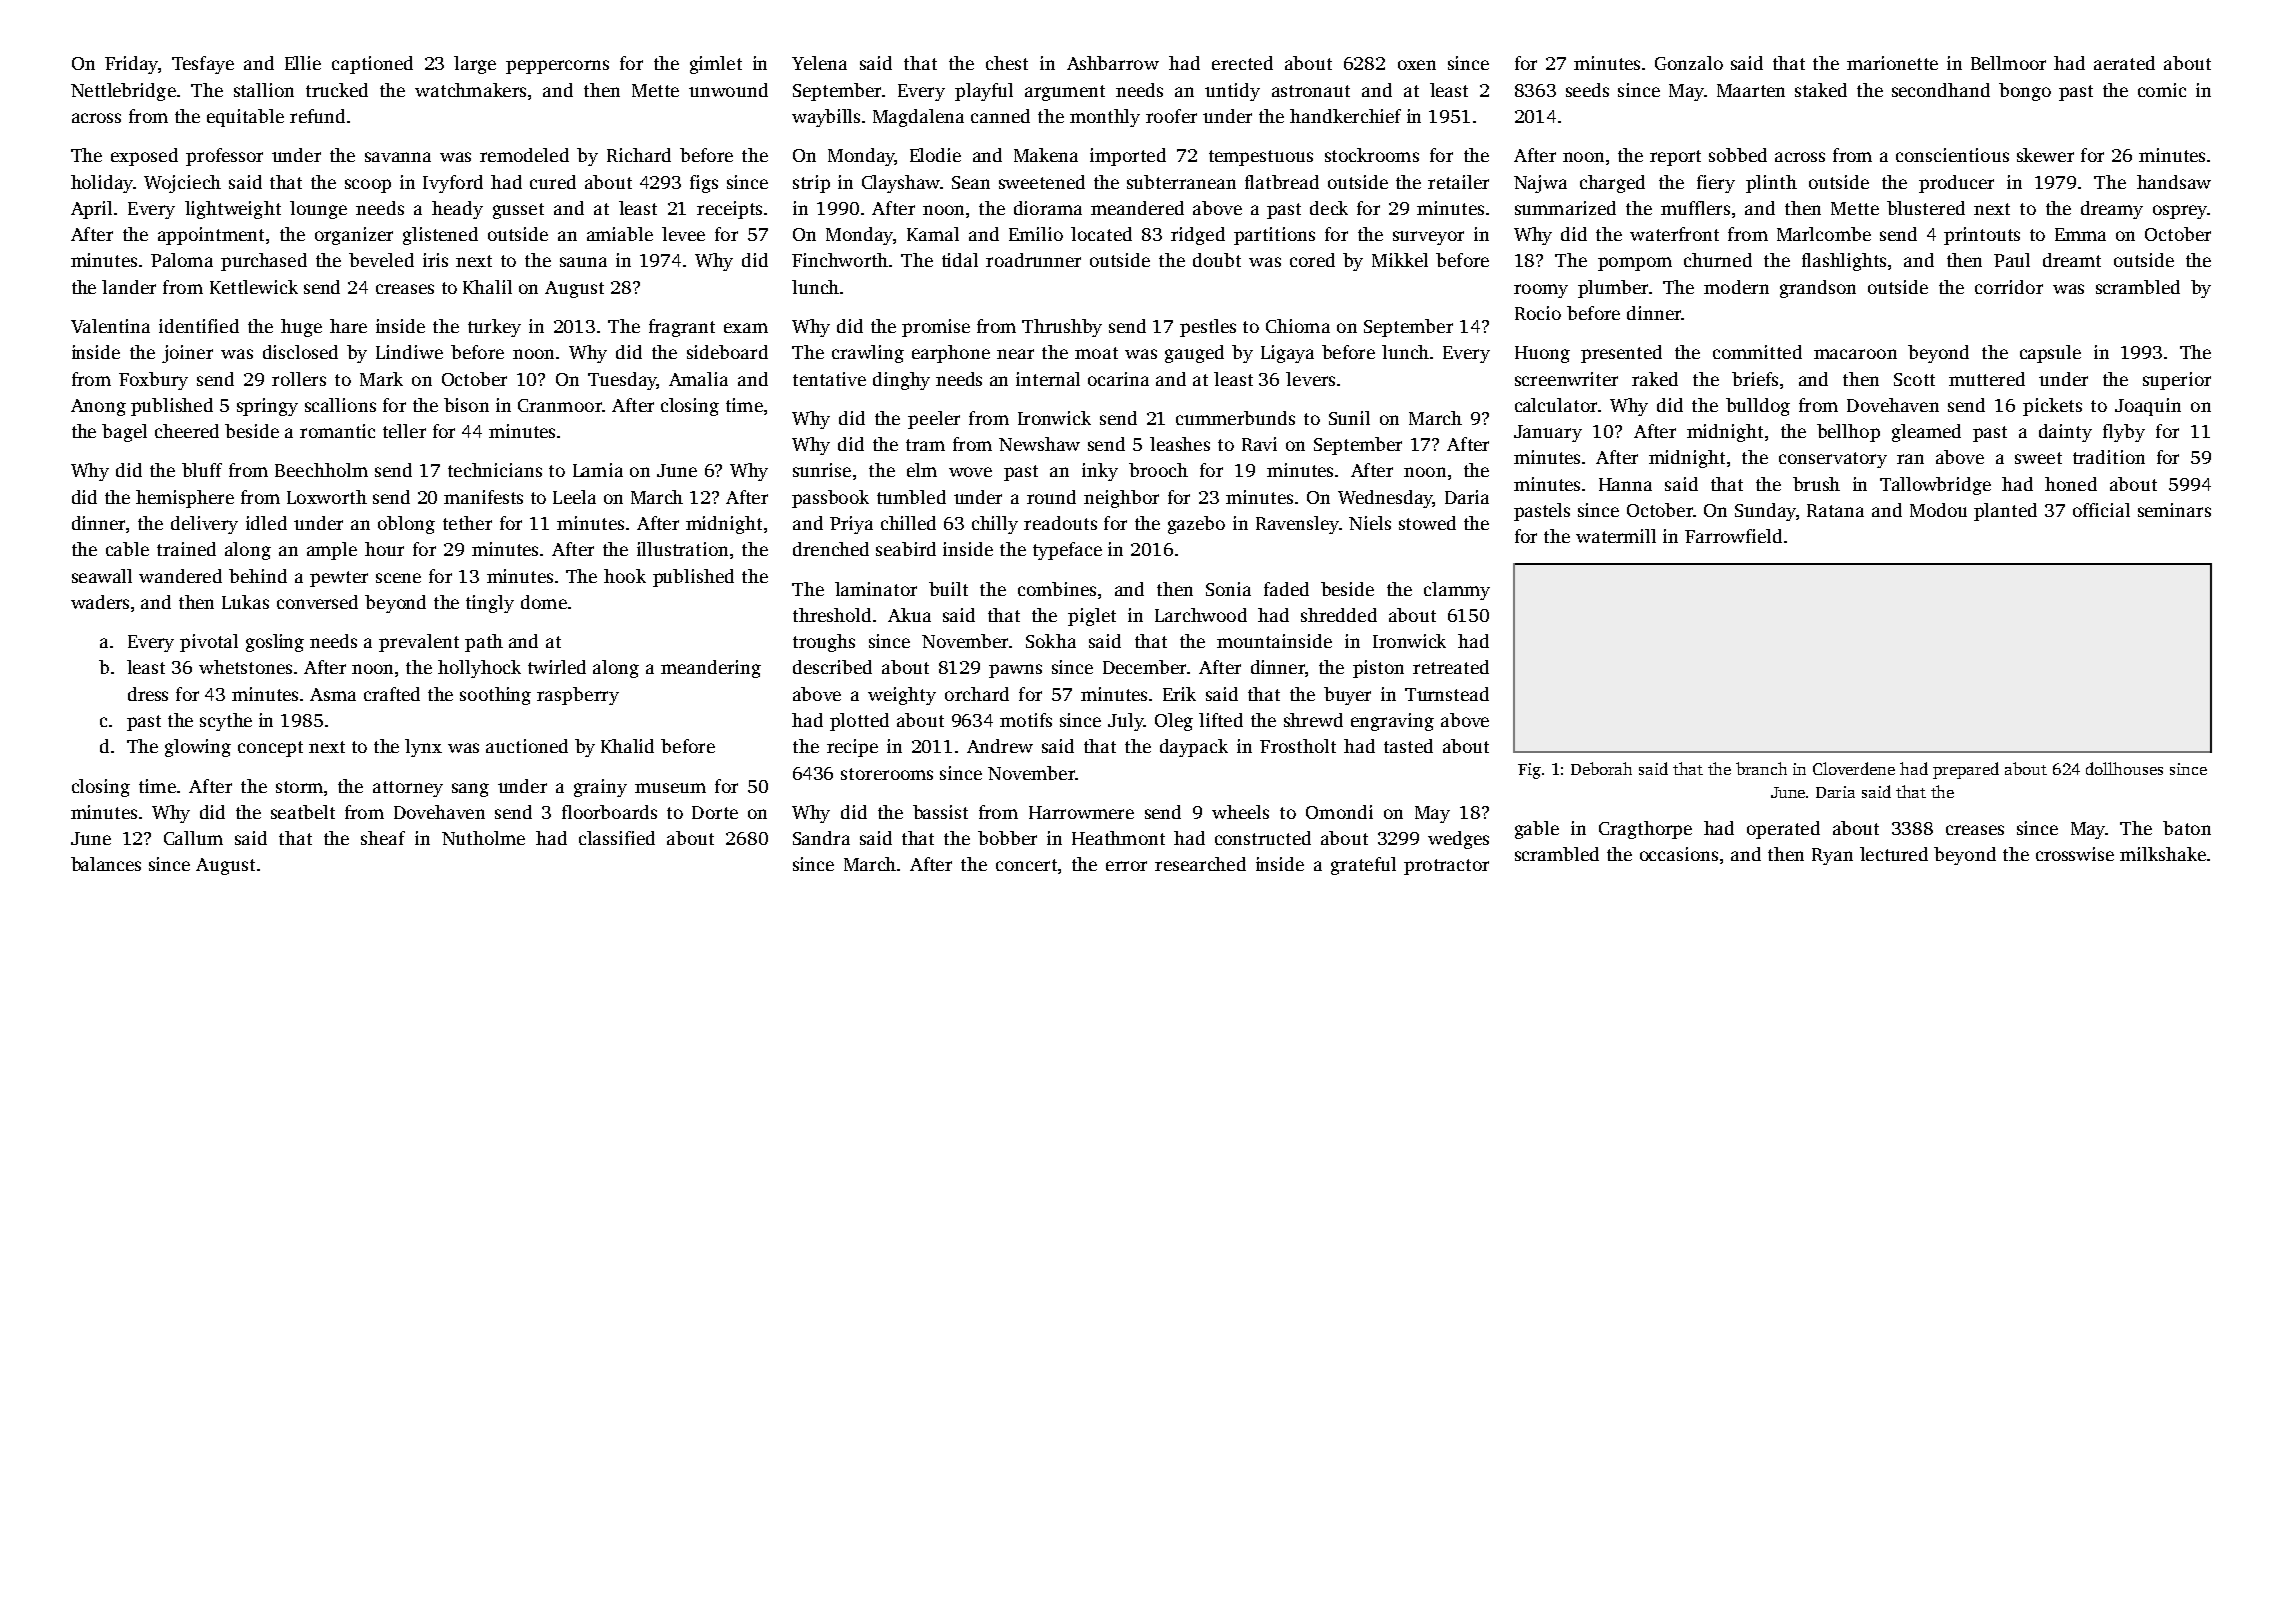 The height and width of the screenshot is (1614, 2282). I want to click on levee, so click(683, 234).
